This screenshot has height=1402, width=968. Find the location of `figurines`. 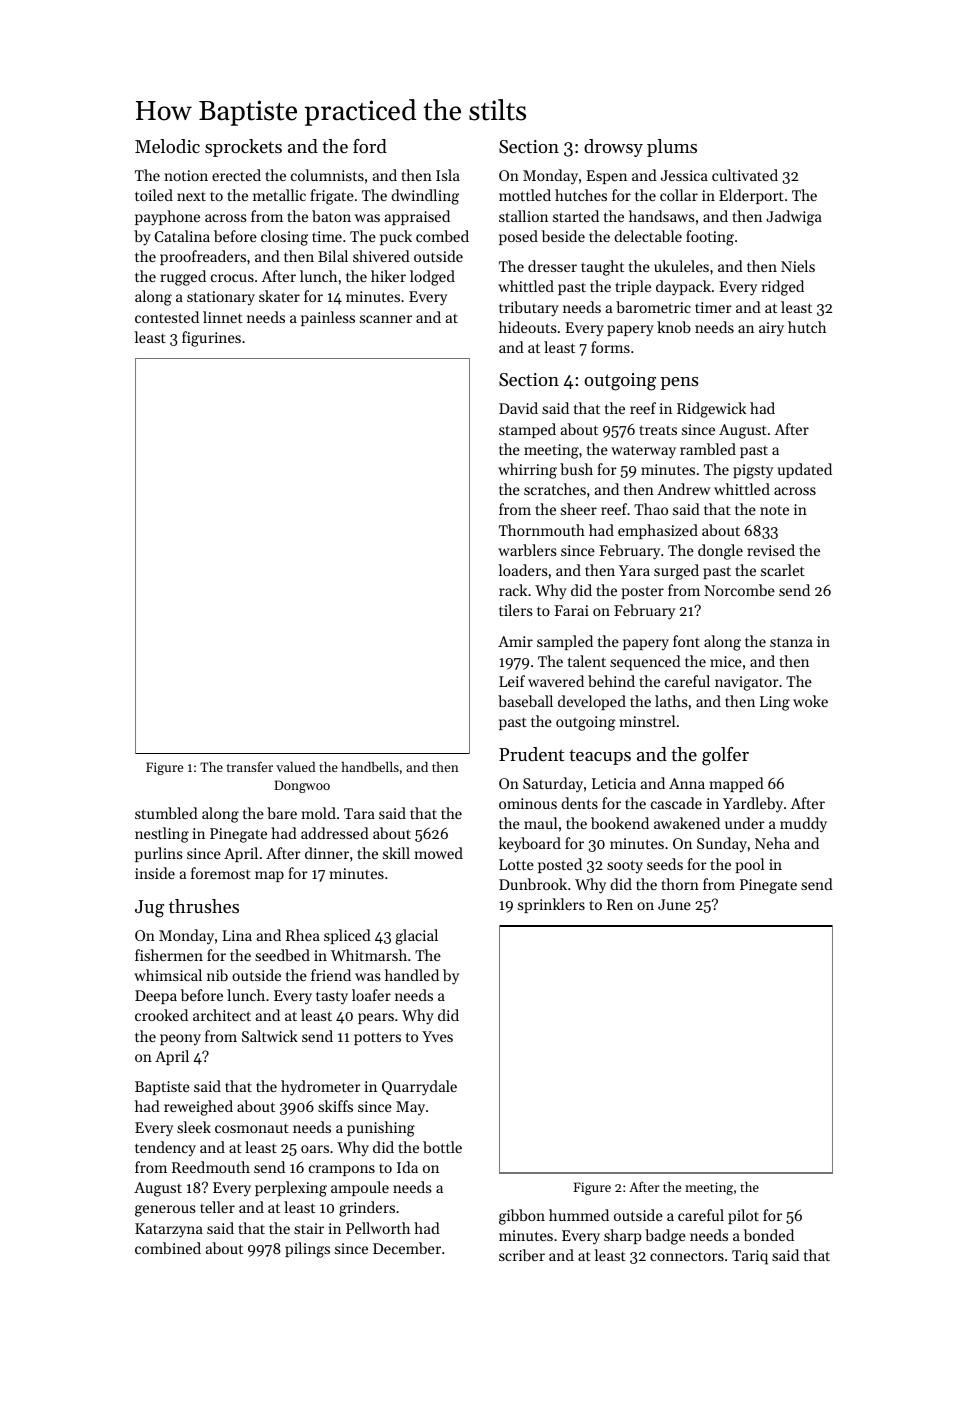

figurines is located at coordinates (211, 339).
